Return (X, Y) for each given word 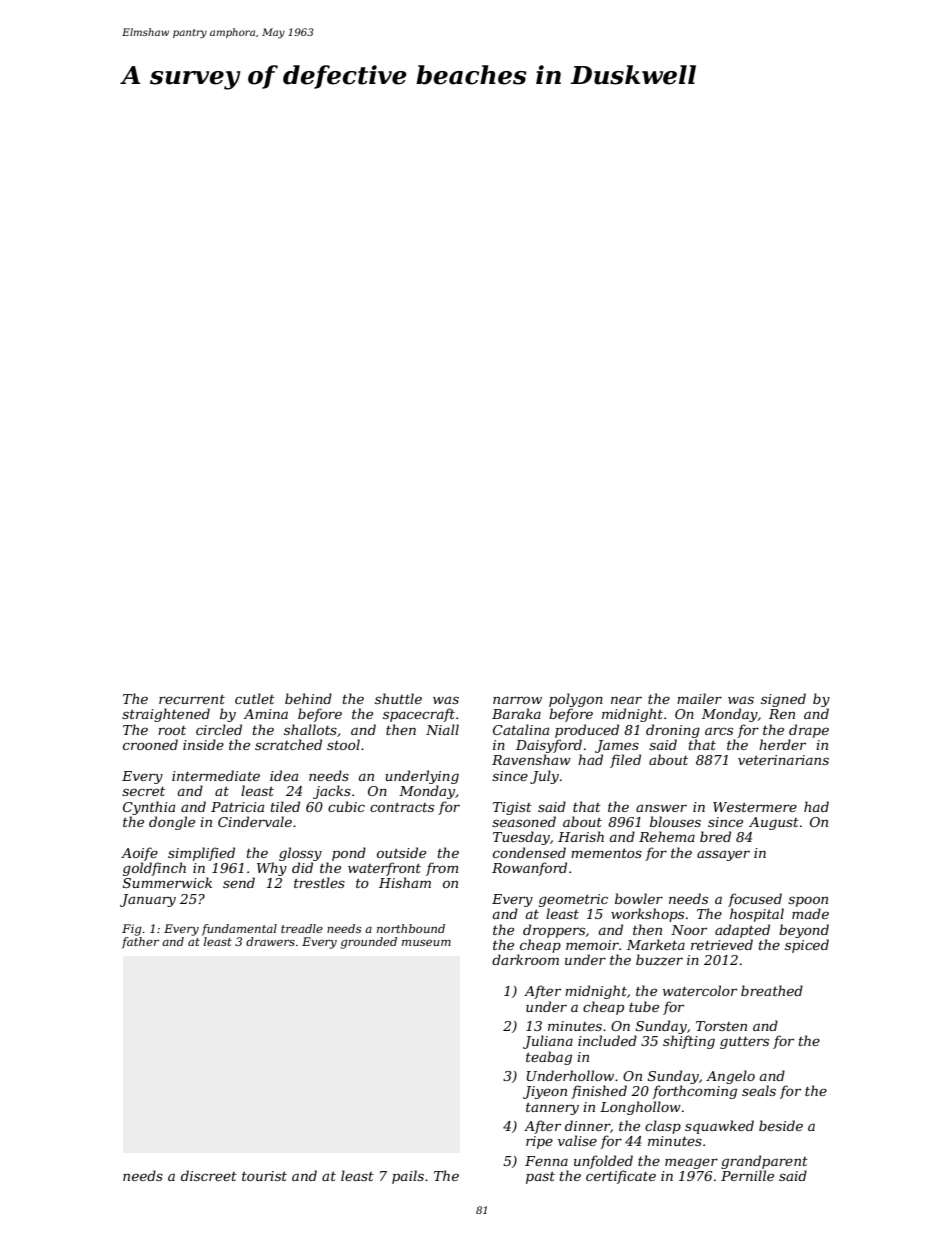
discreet (209, 1175)
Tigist (512, 808)
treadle (302, 928)
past (540, 1178)
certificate (621, 1177)
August (774, 823)
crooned (150, 744)
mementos (606, 853)
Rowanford (529, 869)
